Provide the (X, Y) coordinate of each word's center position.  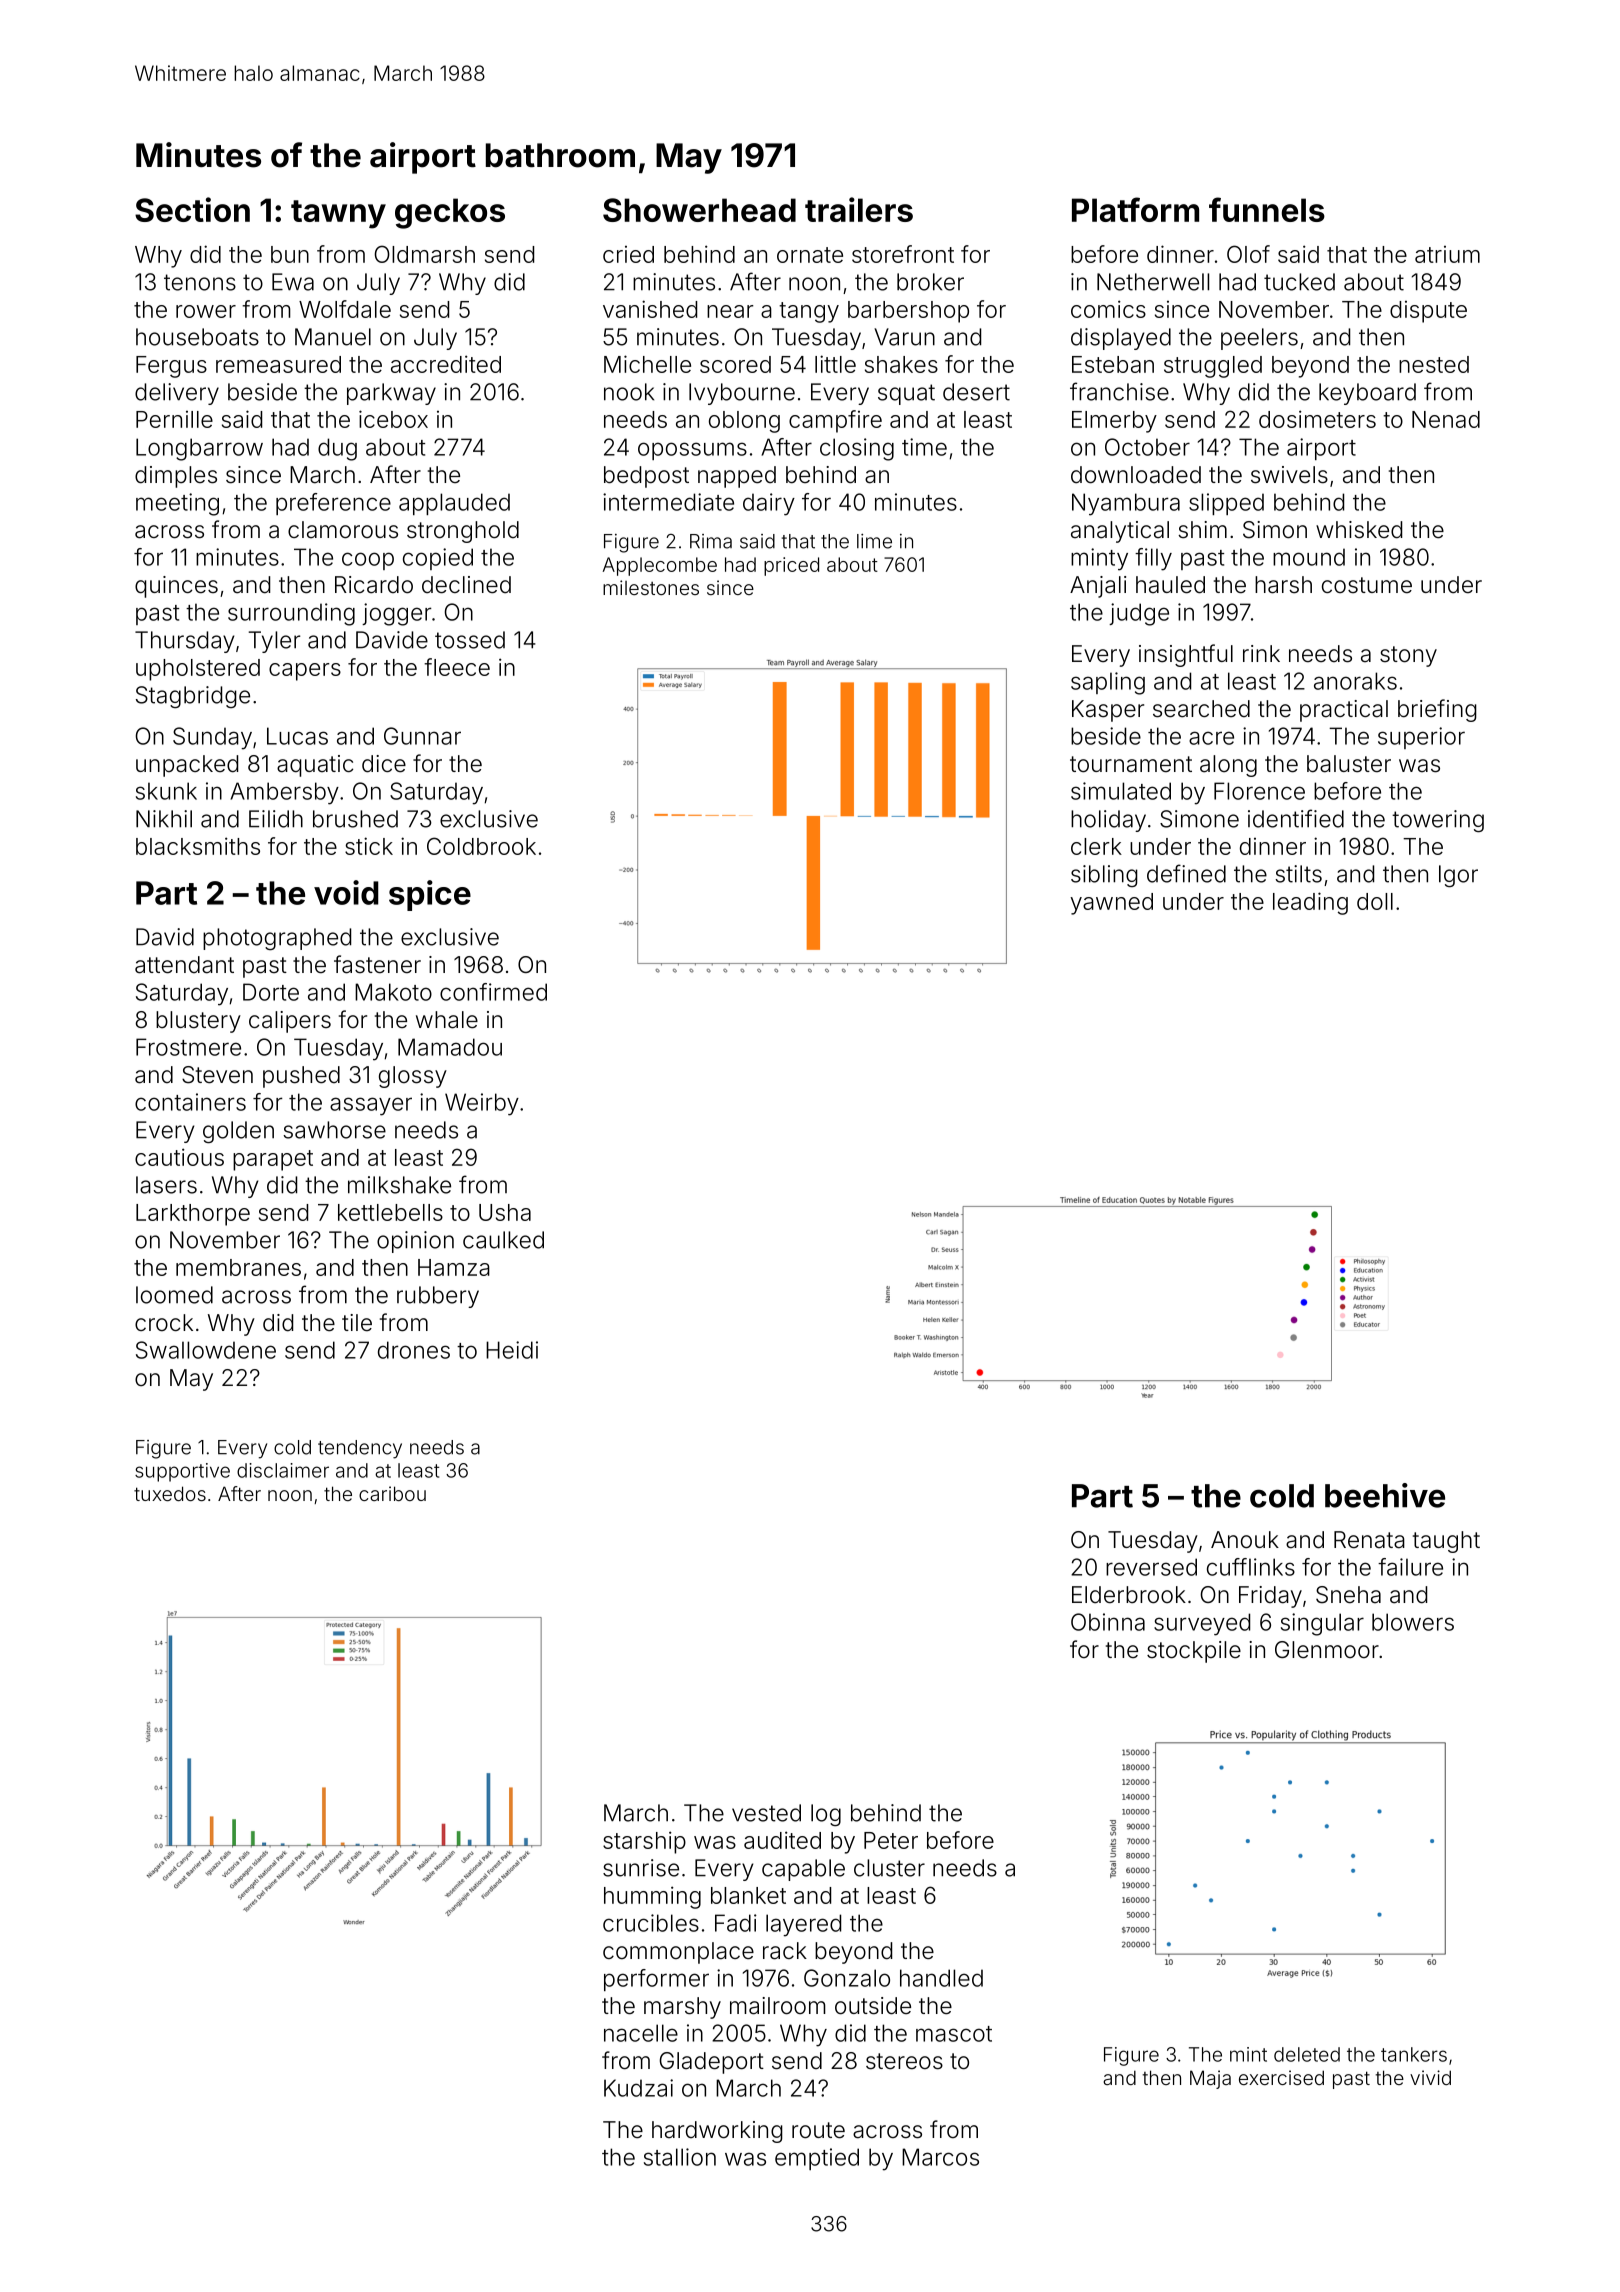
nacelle (641, 2033)
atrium (1447, 254)
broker (930, 282)
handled (941, 1978)
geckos (450, 213)
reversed (1151, 1567)
